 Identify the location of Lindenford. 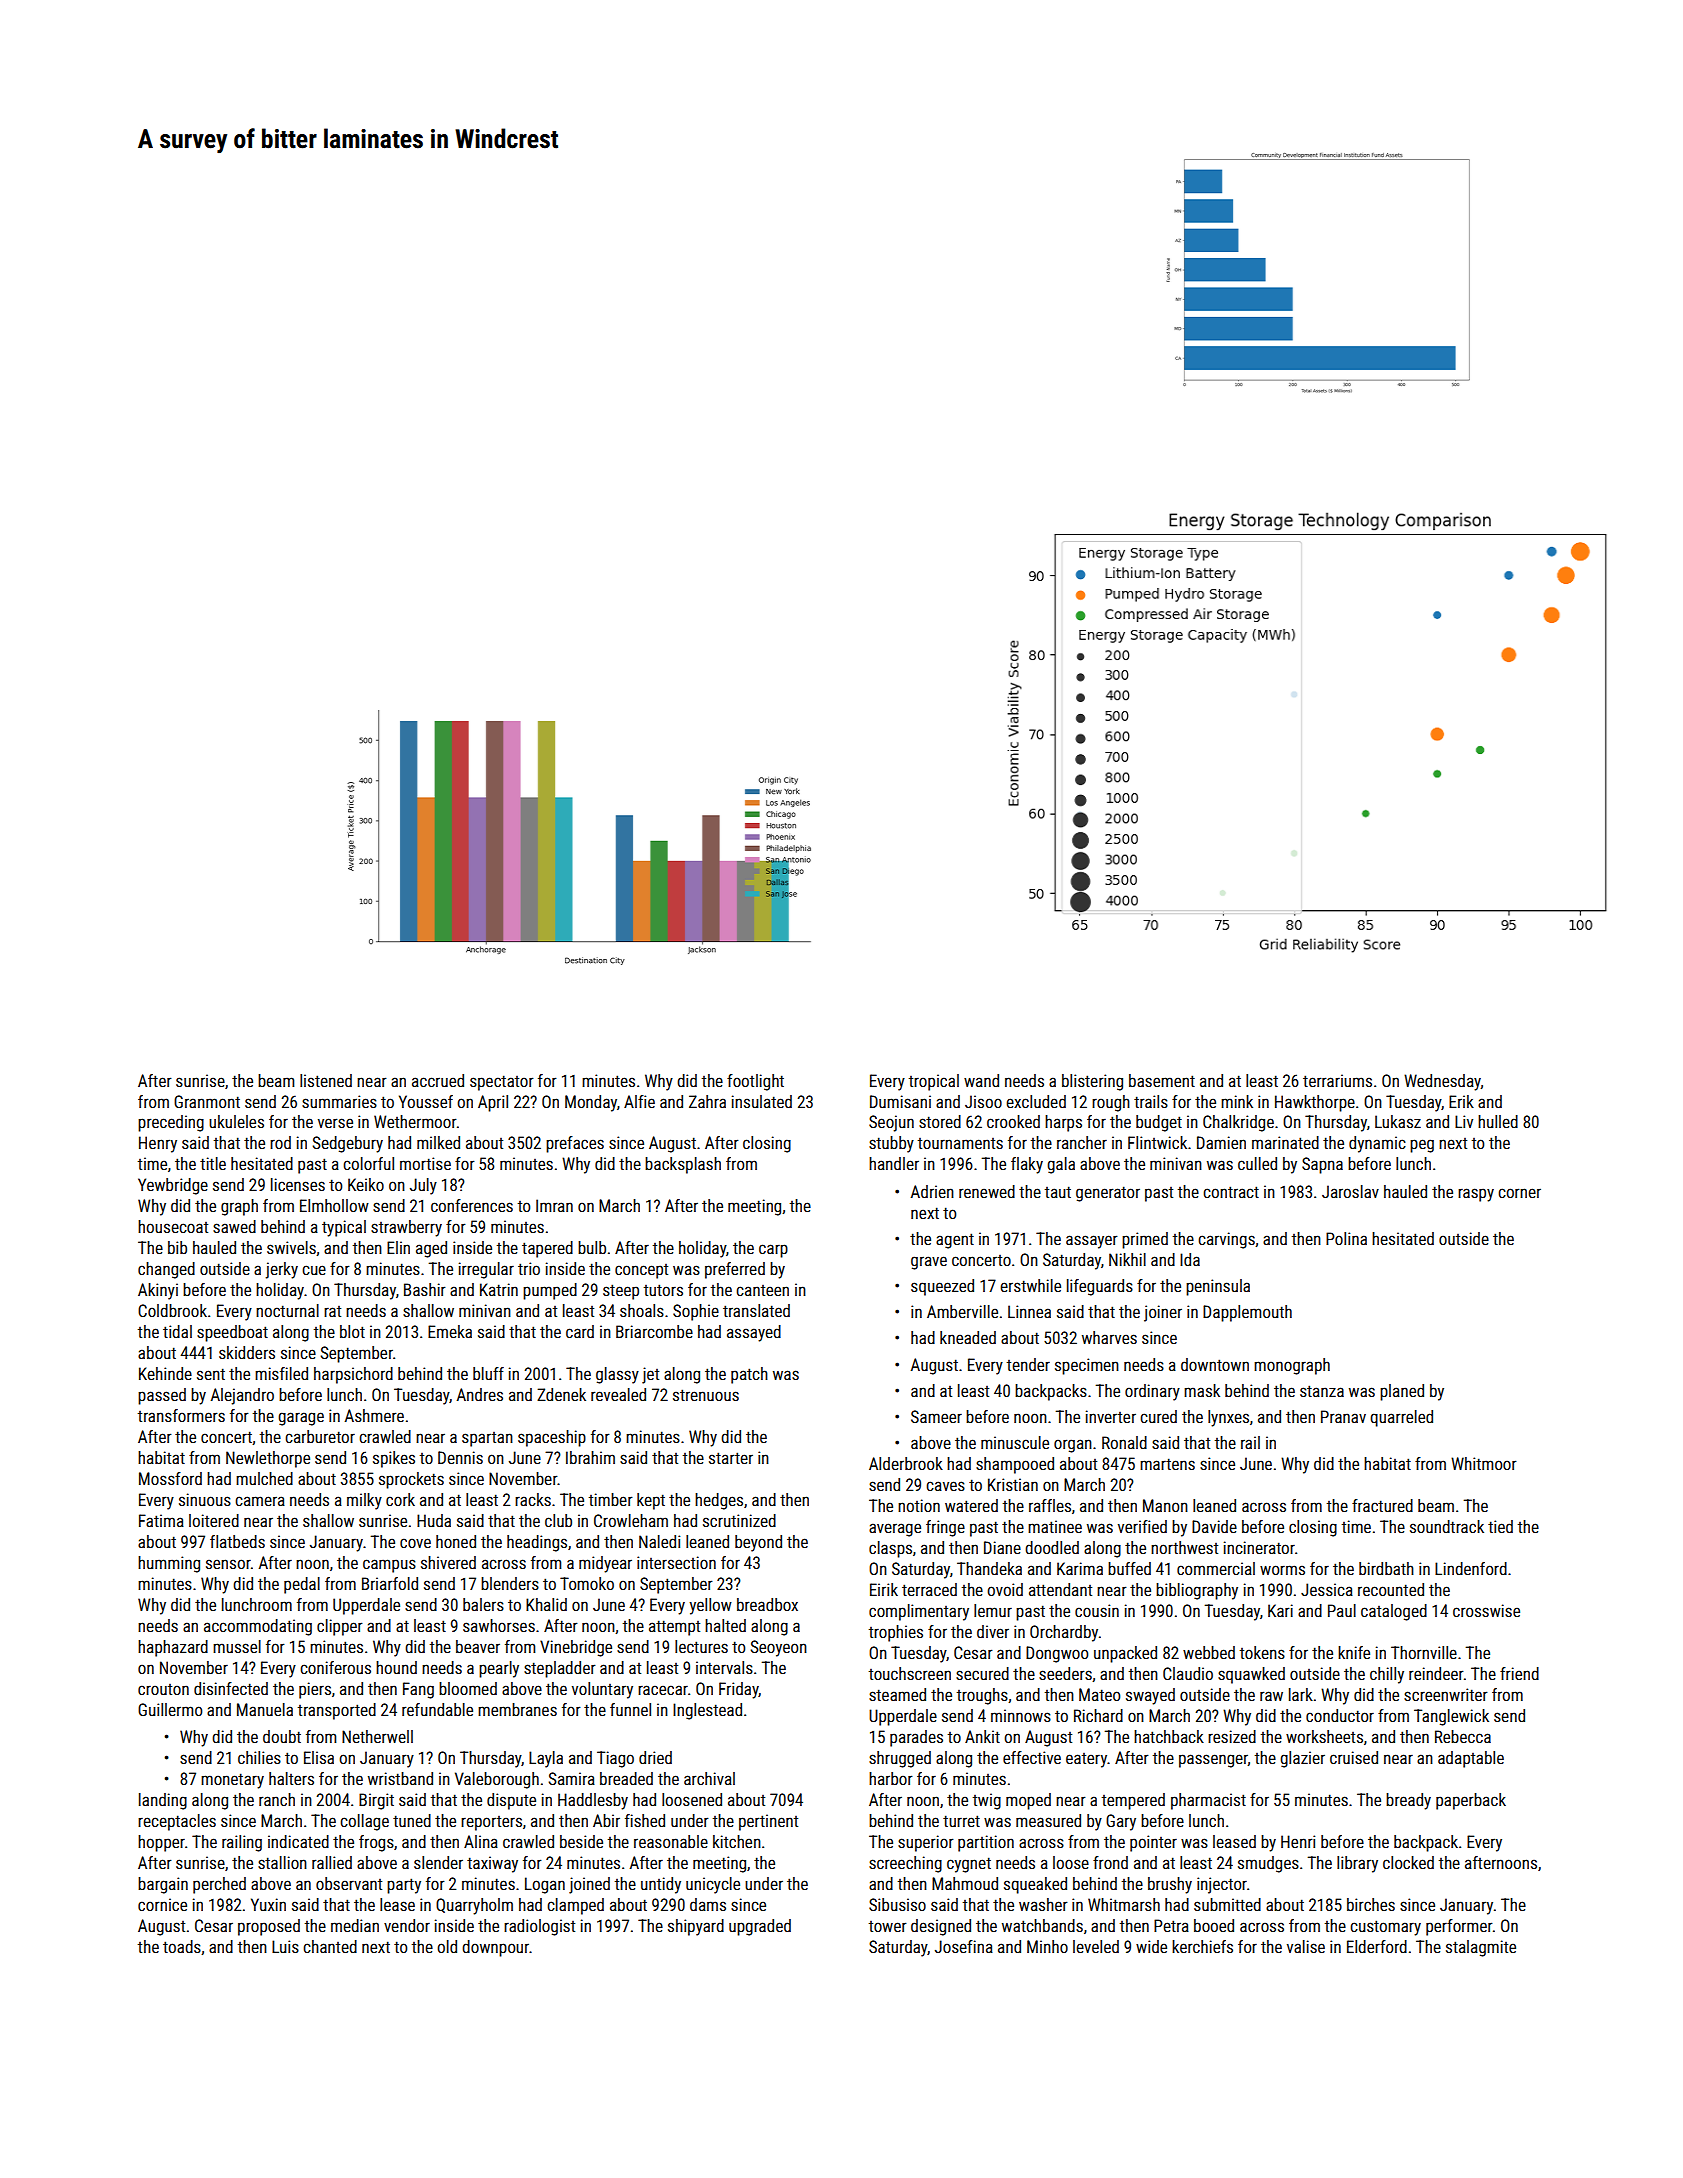
(1471, 1568).
